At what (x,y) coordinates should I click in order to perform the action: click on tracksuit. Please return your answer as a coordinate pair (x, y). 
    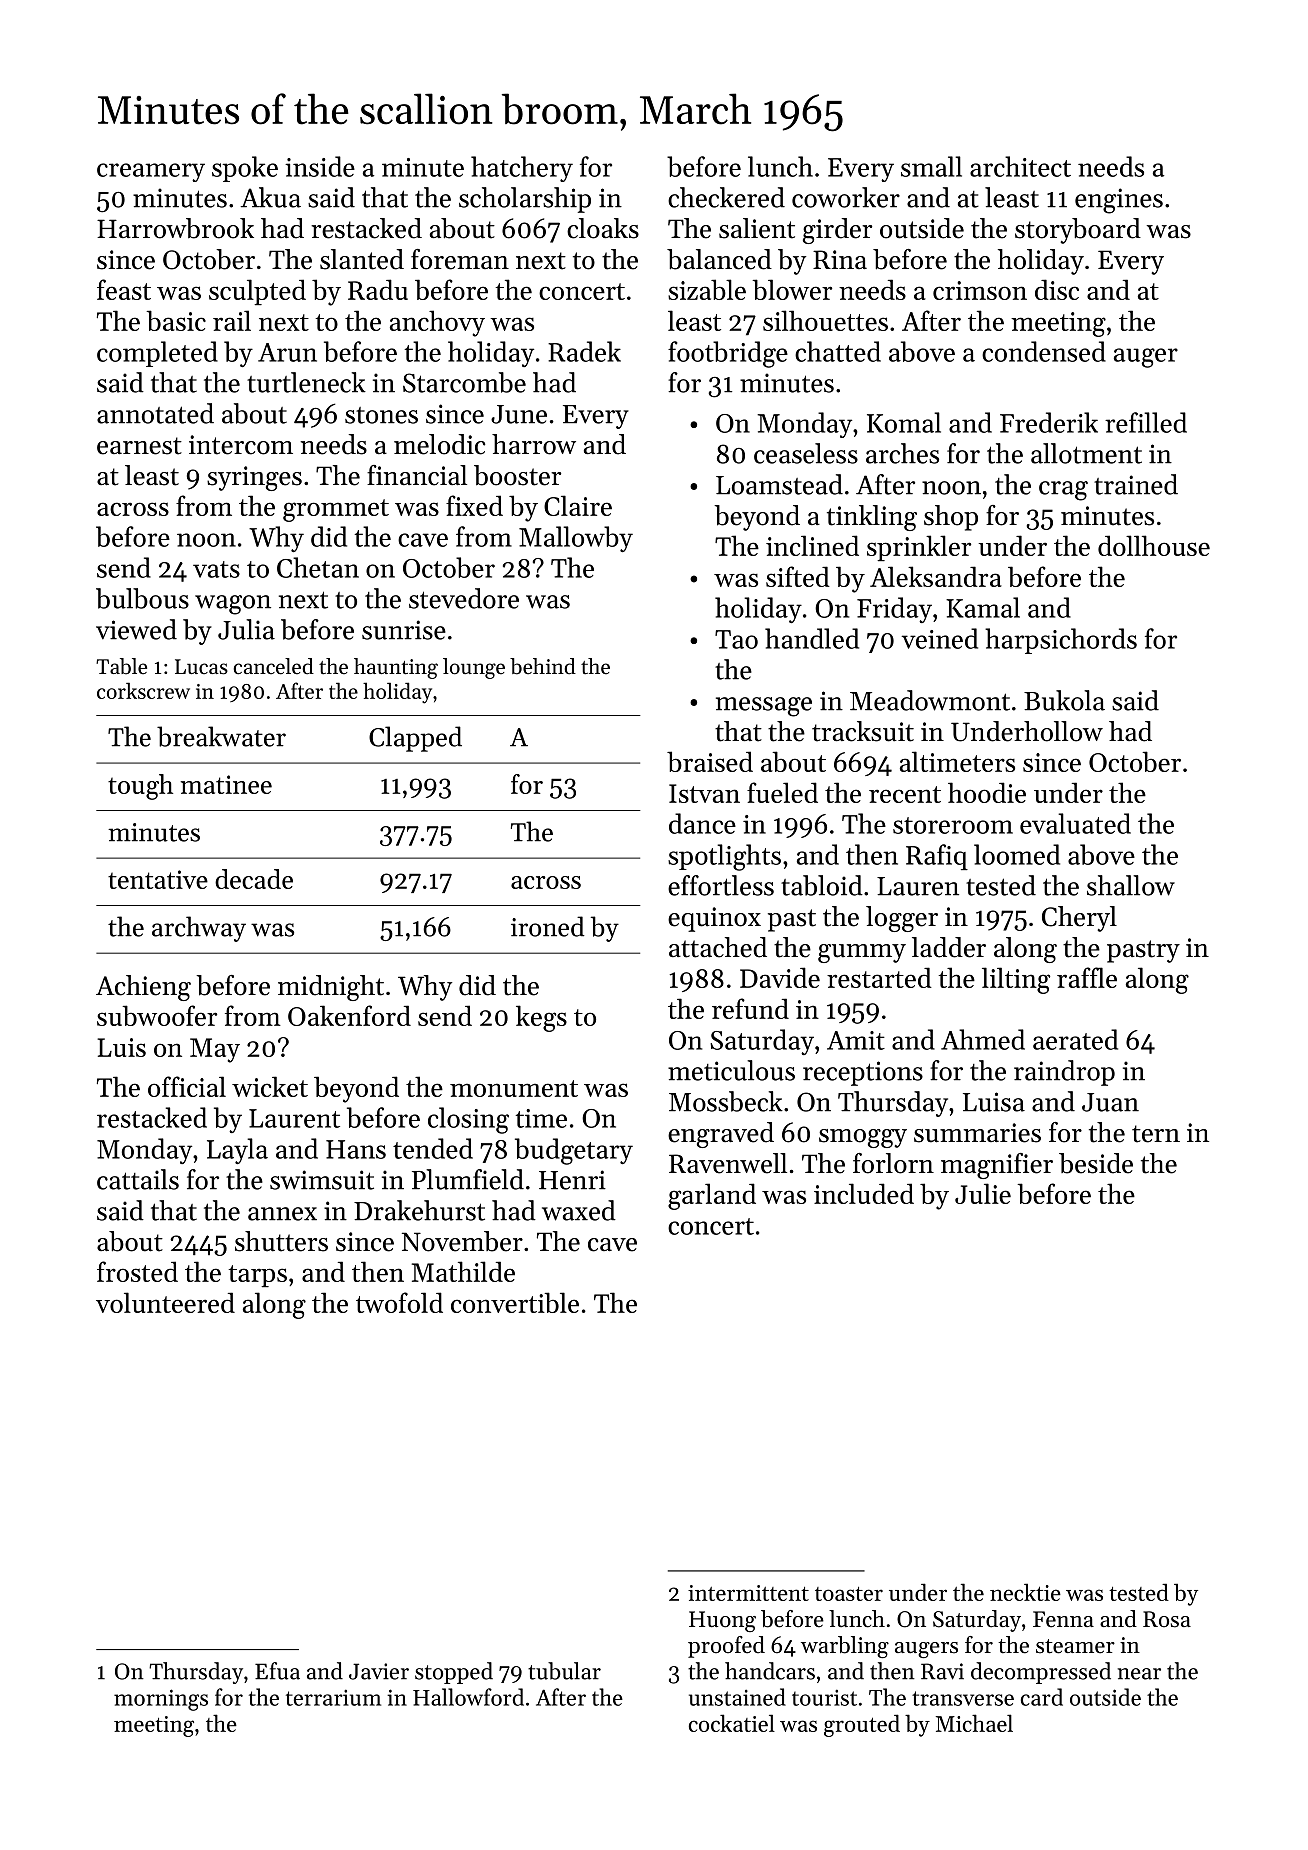
    Looking at the image, I should click on (863, 731).
